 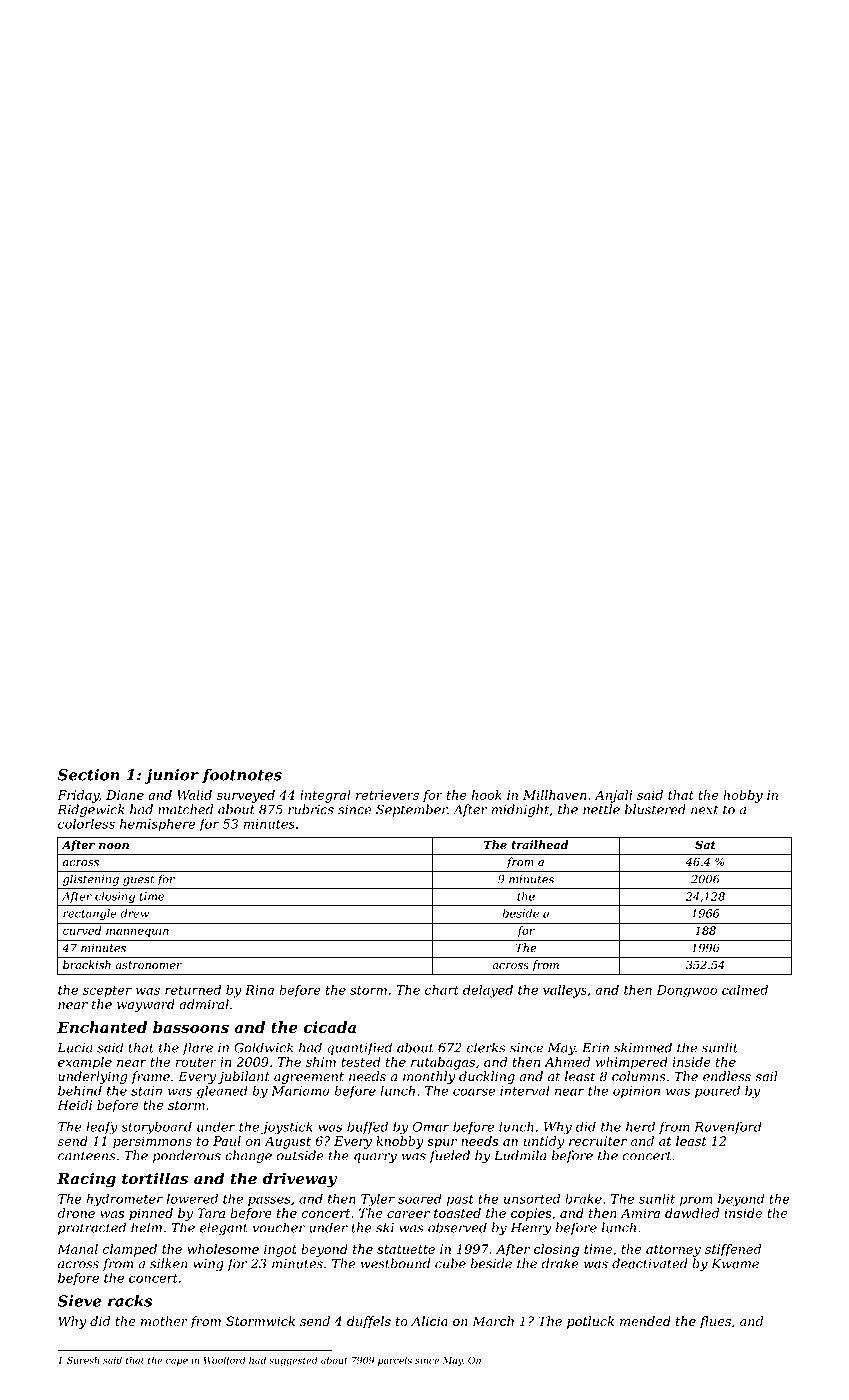 What do you see at coordinates (146, 1005) in the document?
I see `wayward` at bounding box center [146, 1005].
